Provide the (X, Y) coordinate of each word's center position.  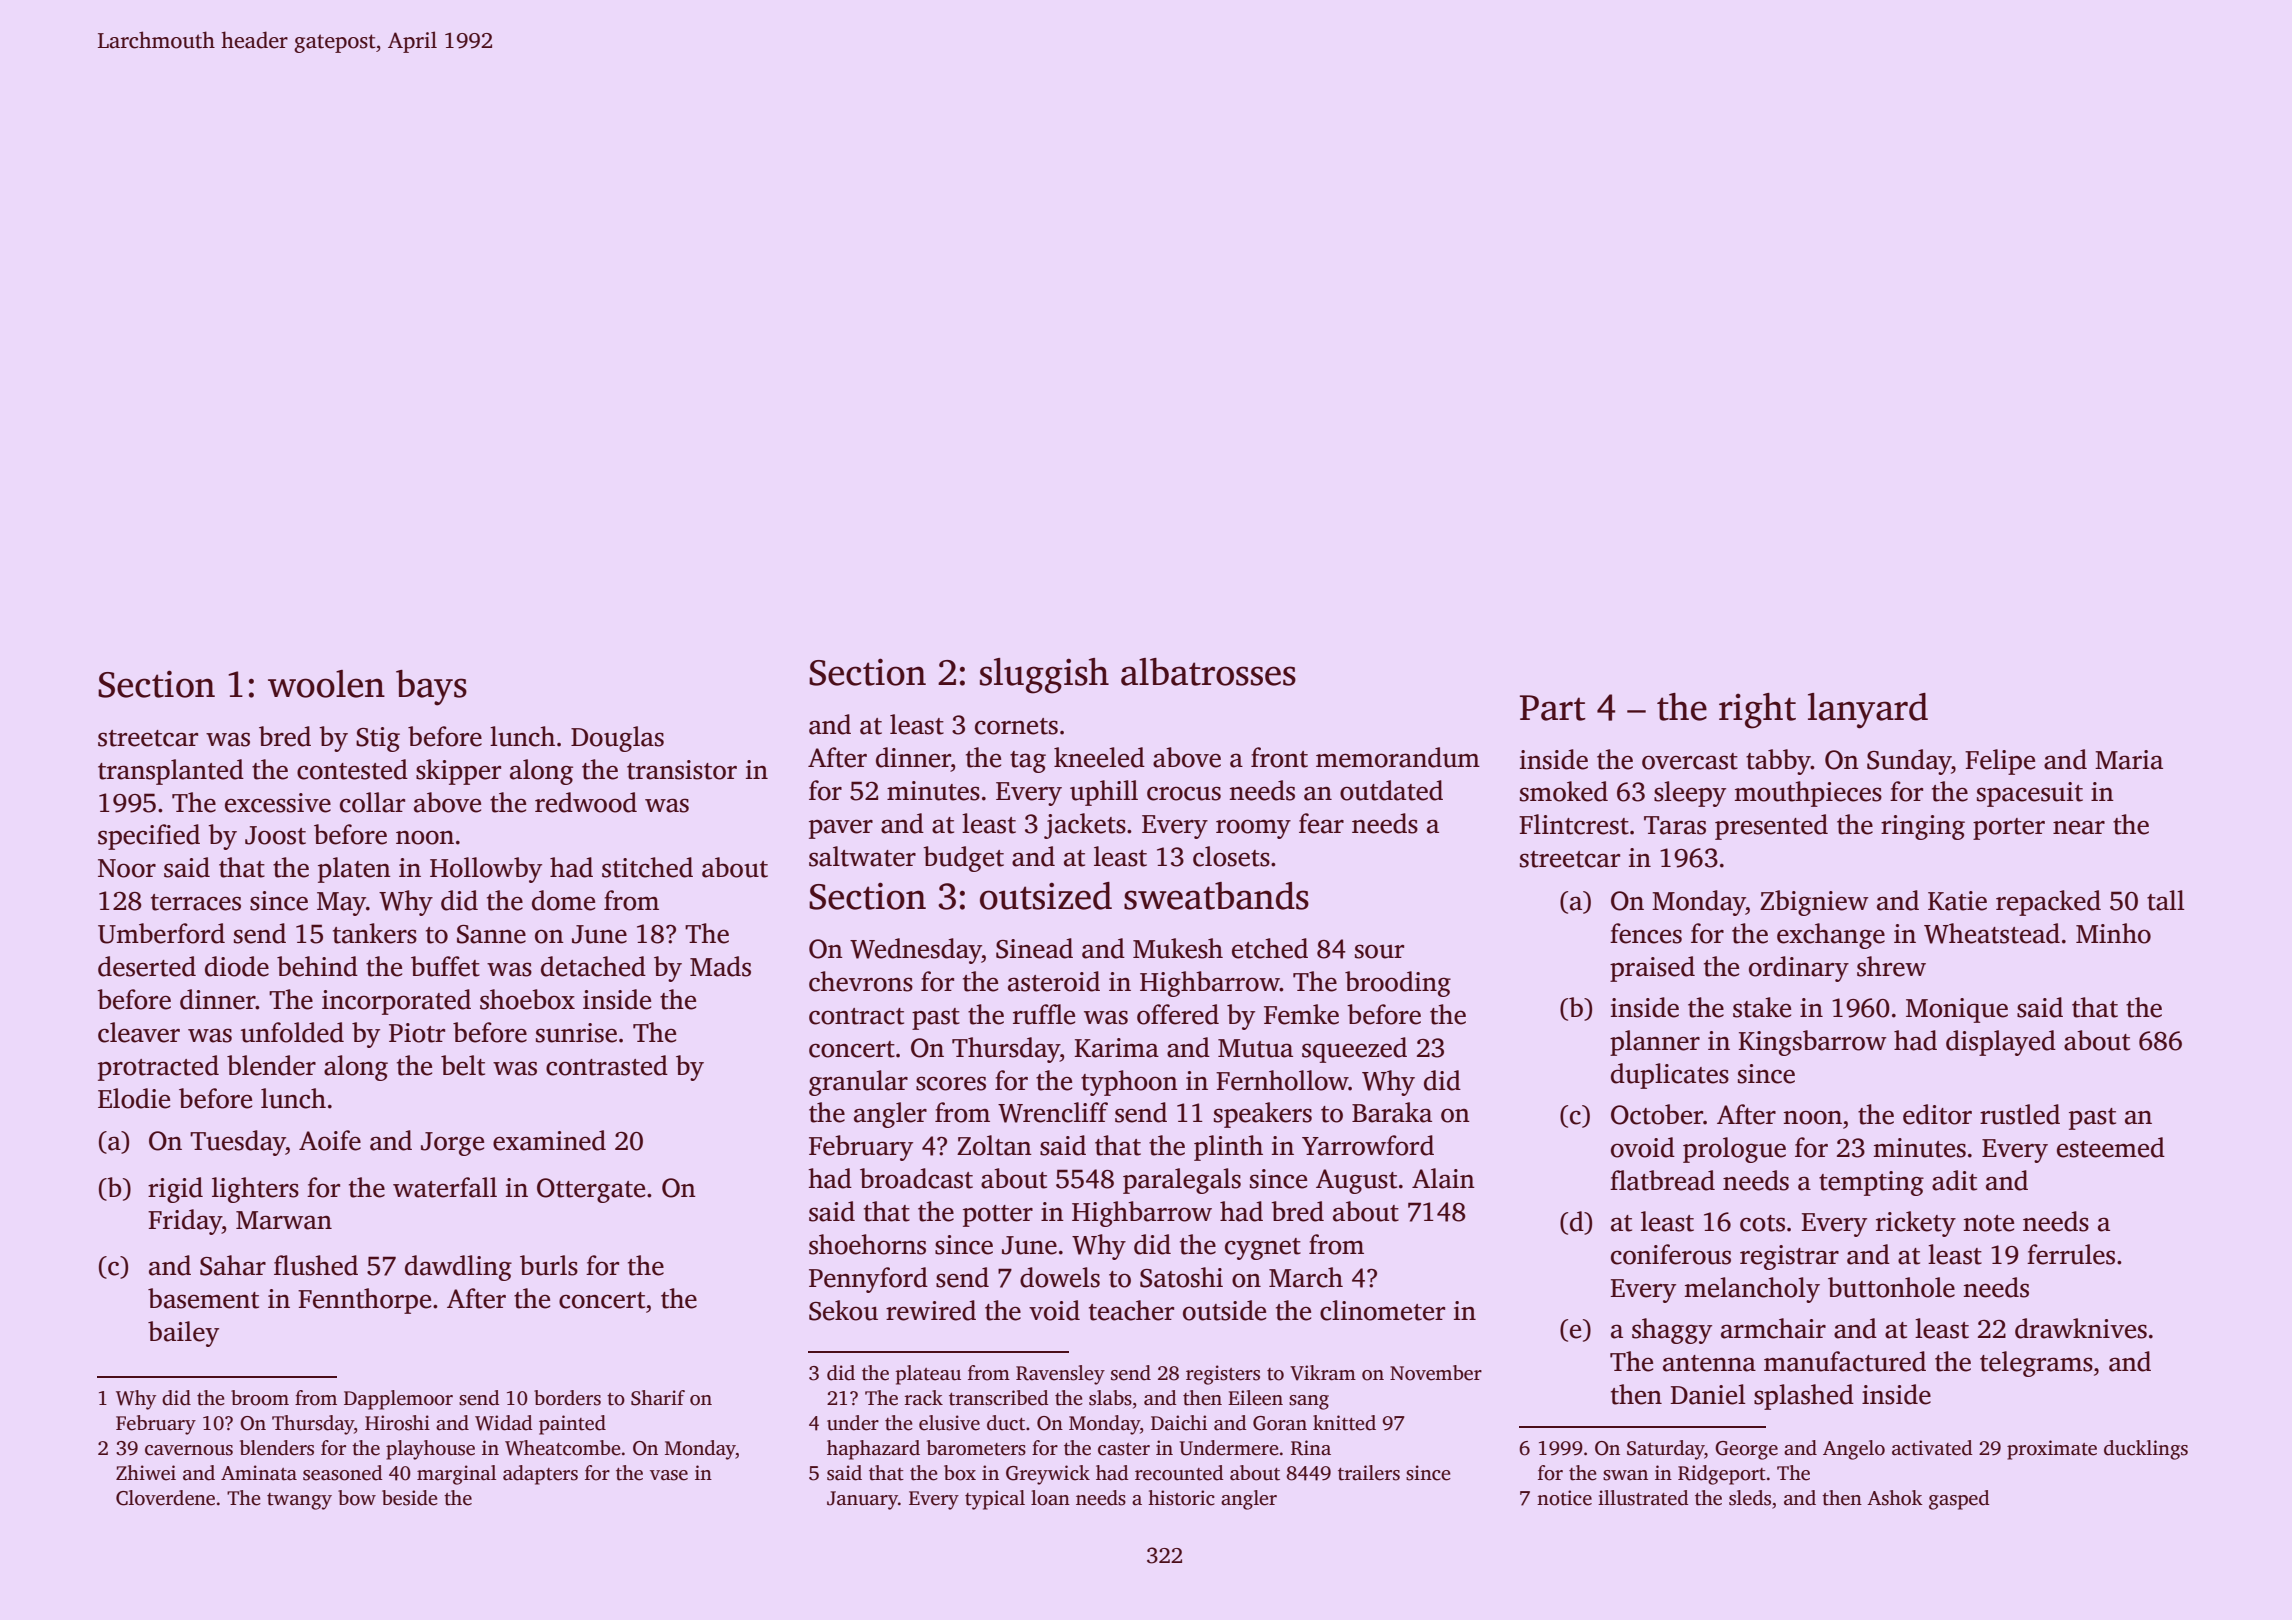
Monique (1957, 1010)
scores (951, 1083)
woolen (326, 684)
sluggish (1044, 676)
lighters (255, 1190)
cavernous (189, 1450)
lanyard (1868, 711)
